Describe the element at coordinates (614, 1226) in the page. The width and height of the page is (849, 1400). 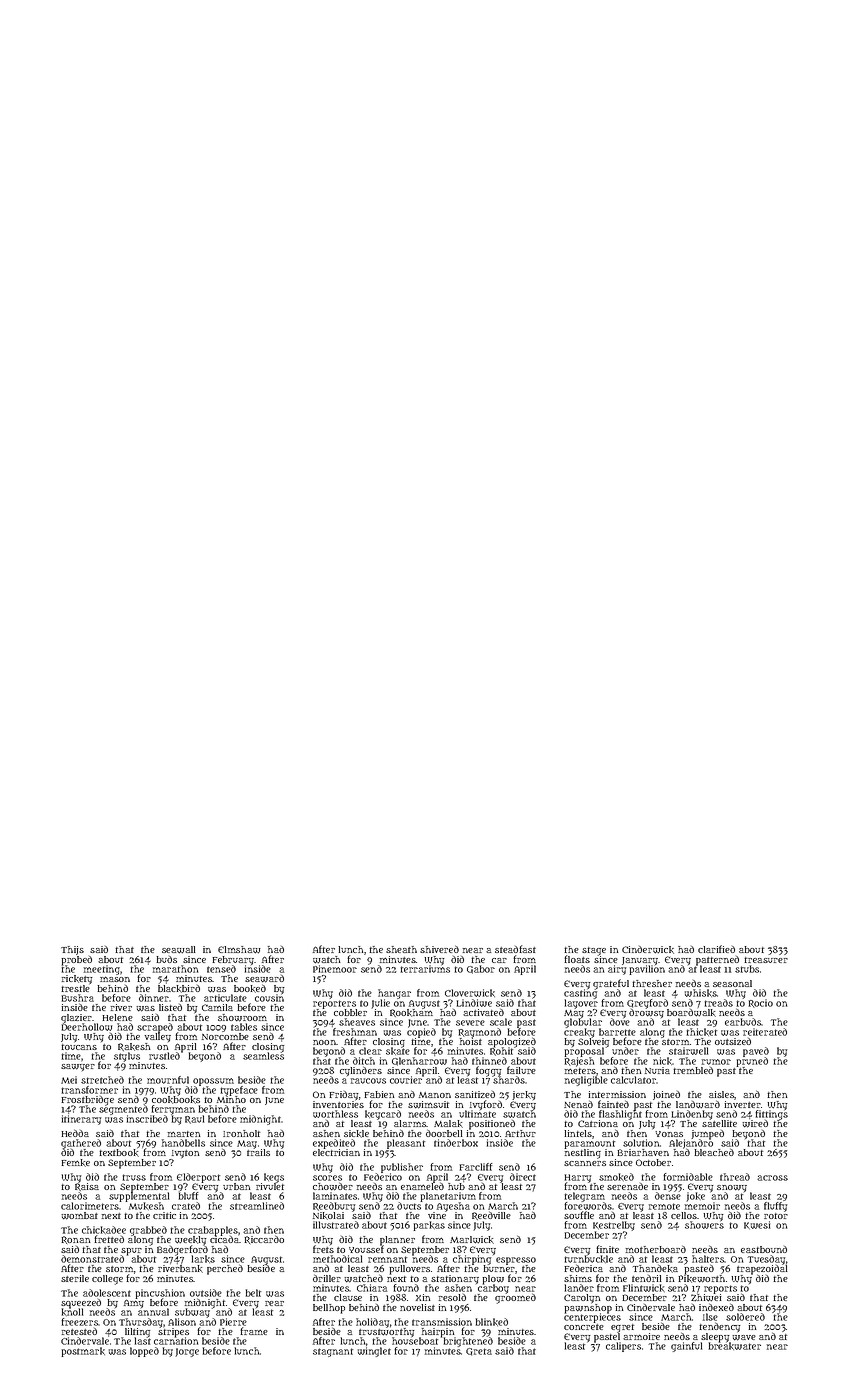
I see `Kestrelby` at that location.
